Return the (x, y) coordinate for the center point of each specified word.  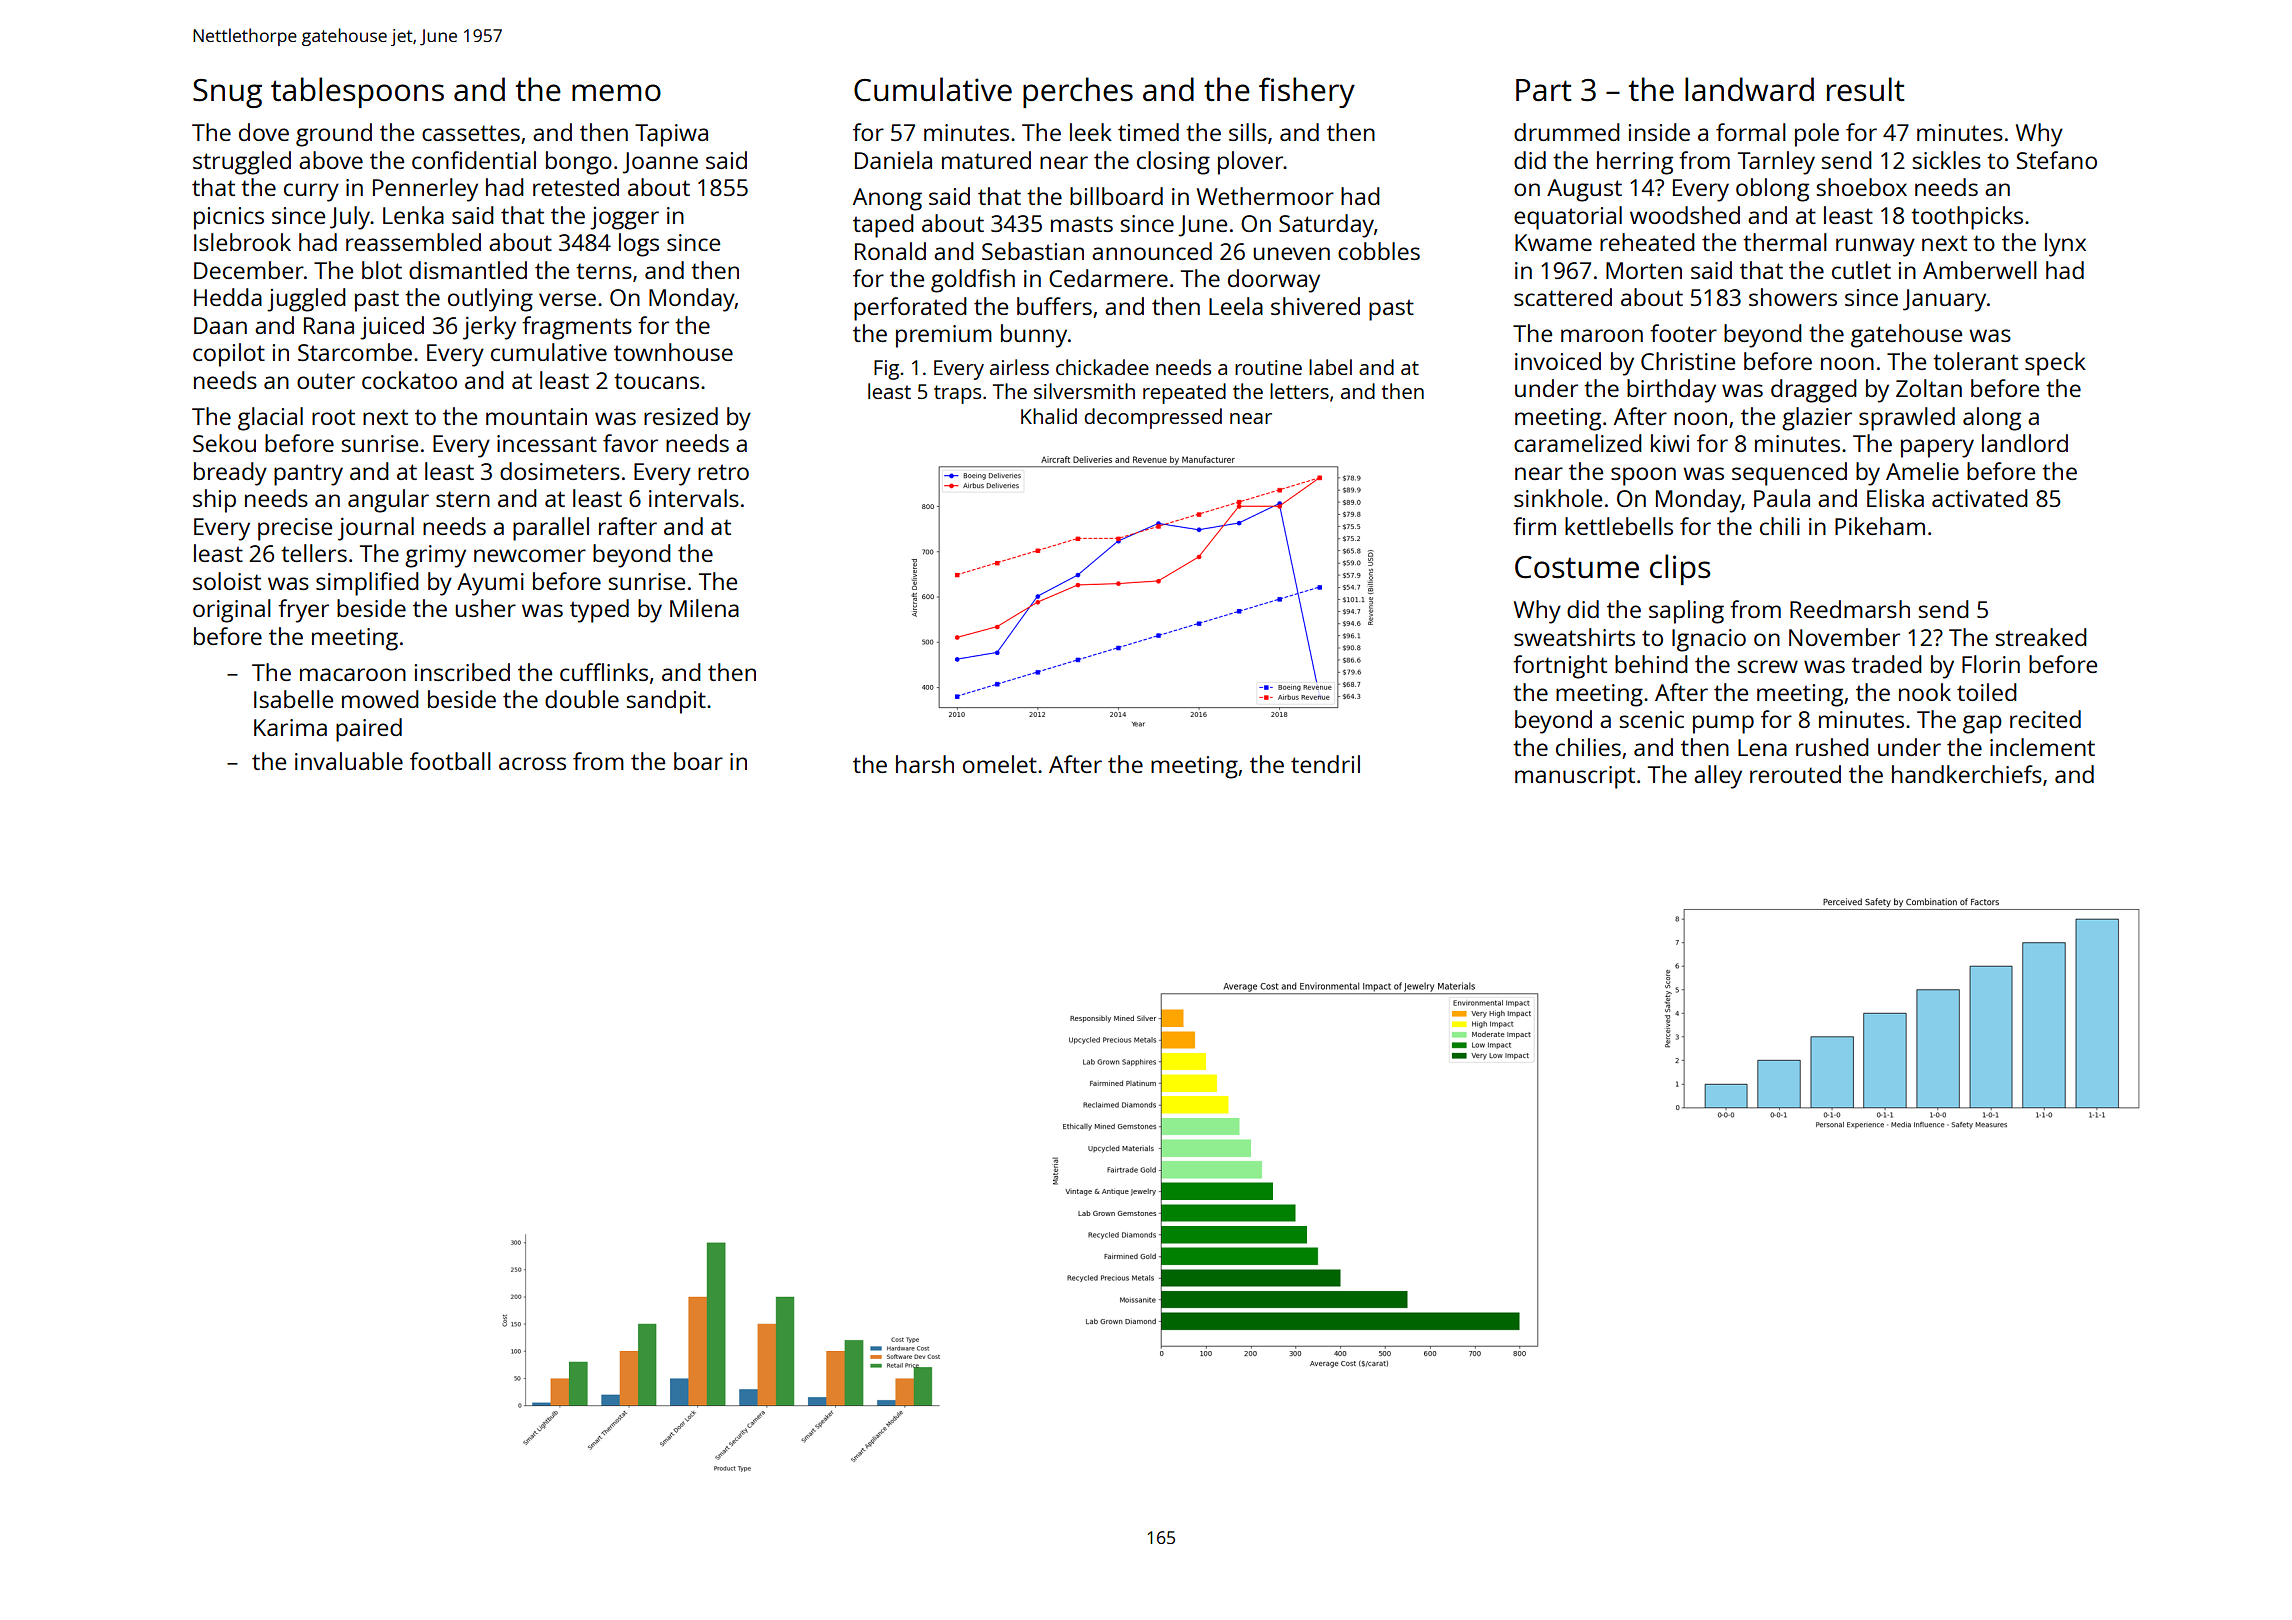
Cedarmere (1108, 278)
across (532, 763)
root (333, 417)
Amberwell (1980, 270)
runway (1875, 247)
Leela (1236, 306)
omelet (1000, 764)
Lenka (413, 215)
